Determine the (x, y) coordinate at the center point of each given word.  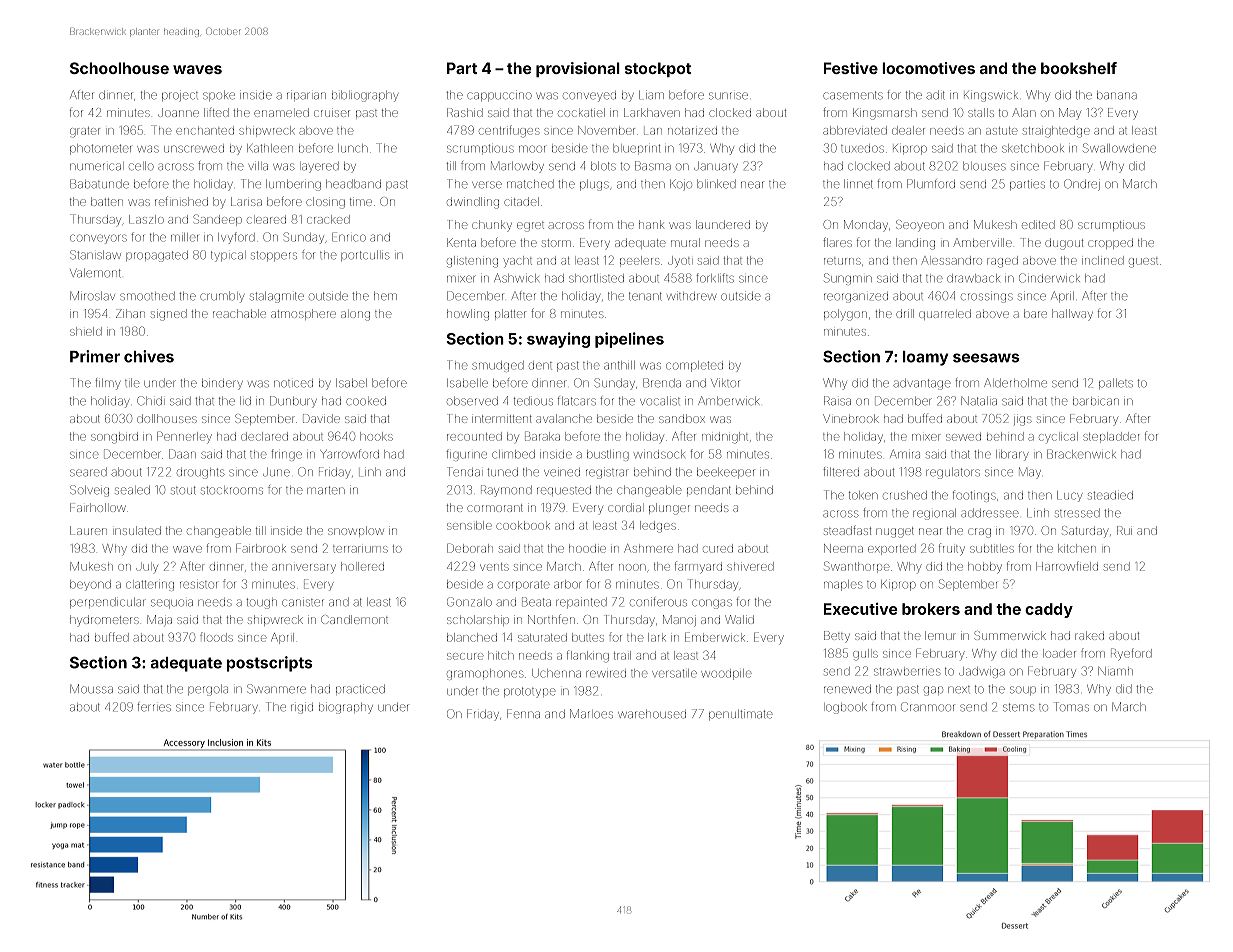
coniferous (658, 602)
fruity (952, 549)
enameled (281, 112)
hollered (362, 566)
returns (842, 261)
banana (1117, 95)
